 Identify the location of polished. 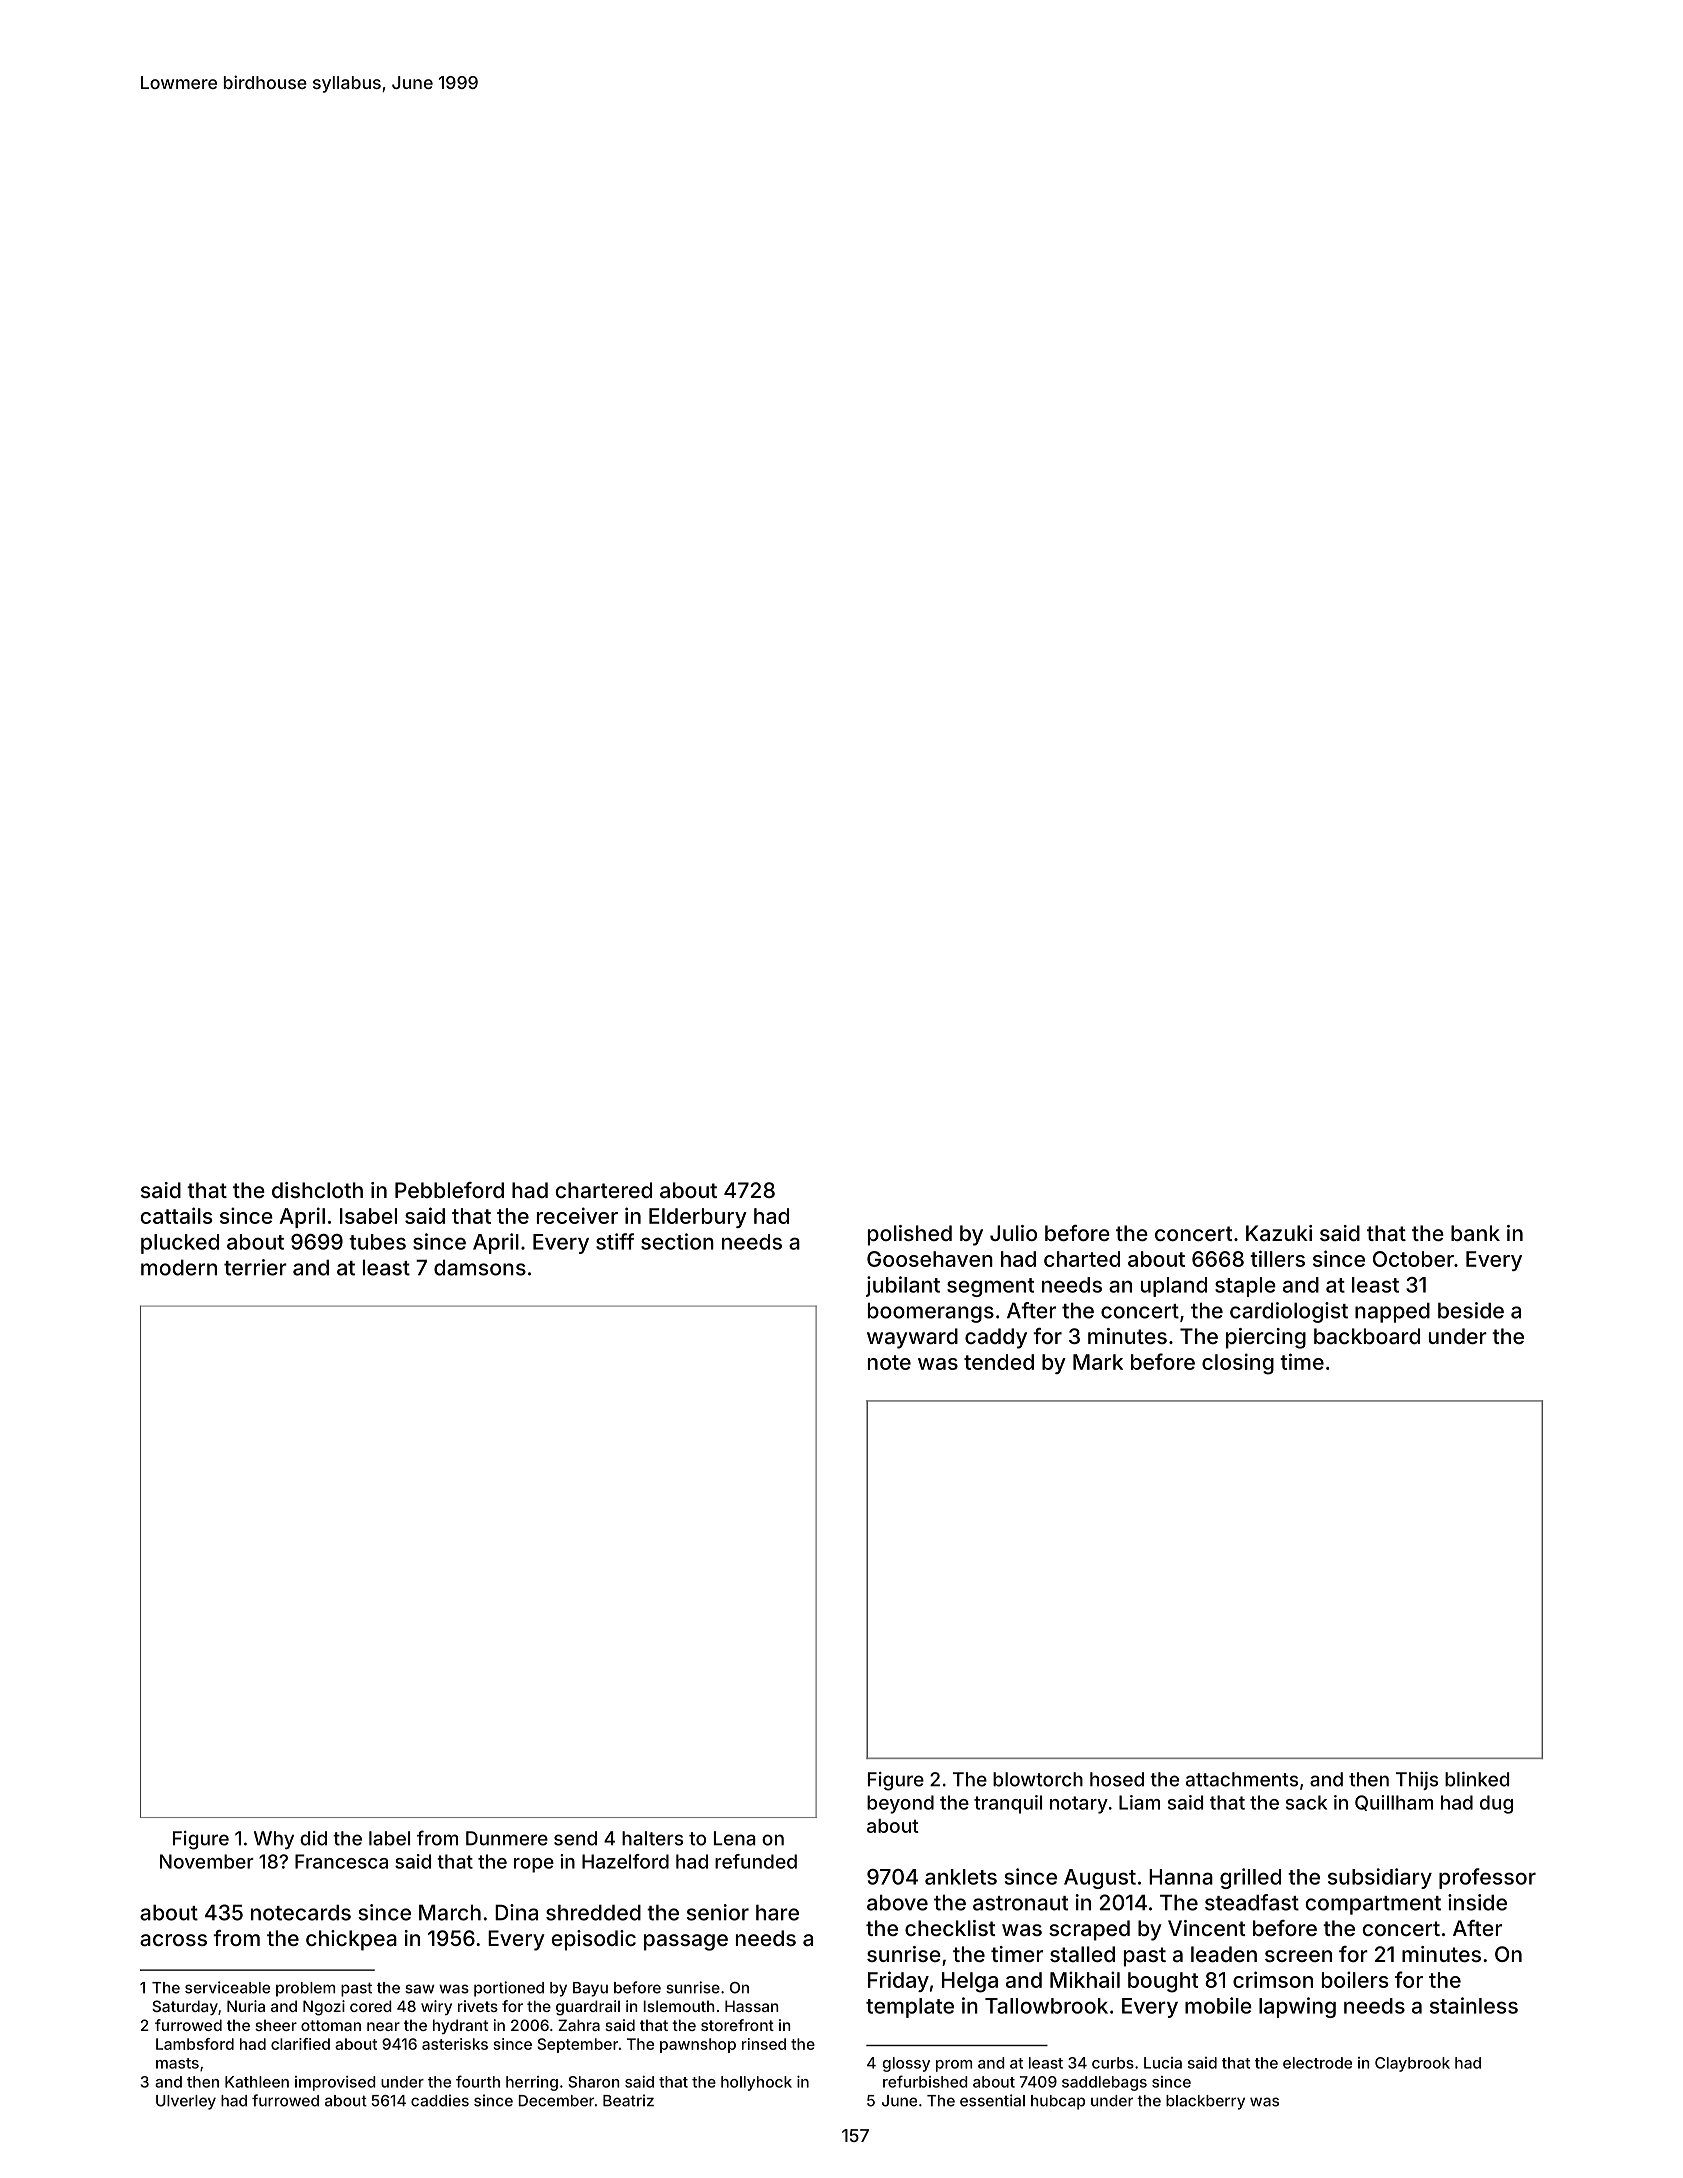
(910, 1235).
